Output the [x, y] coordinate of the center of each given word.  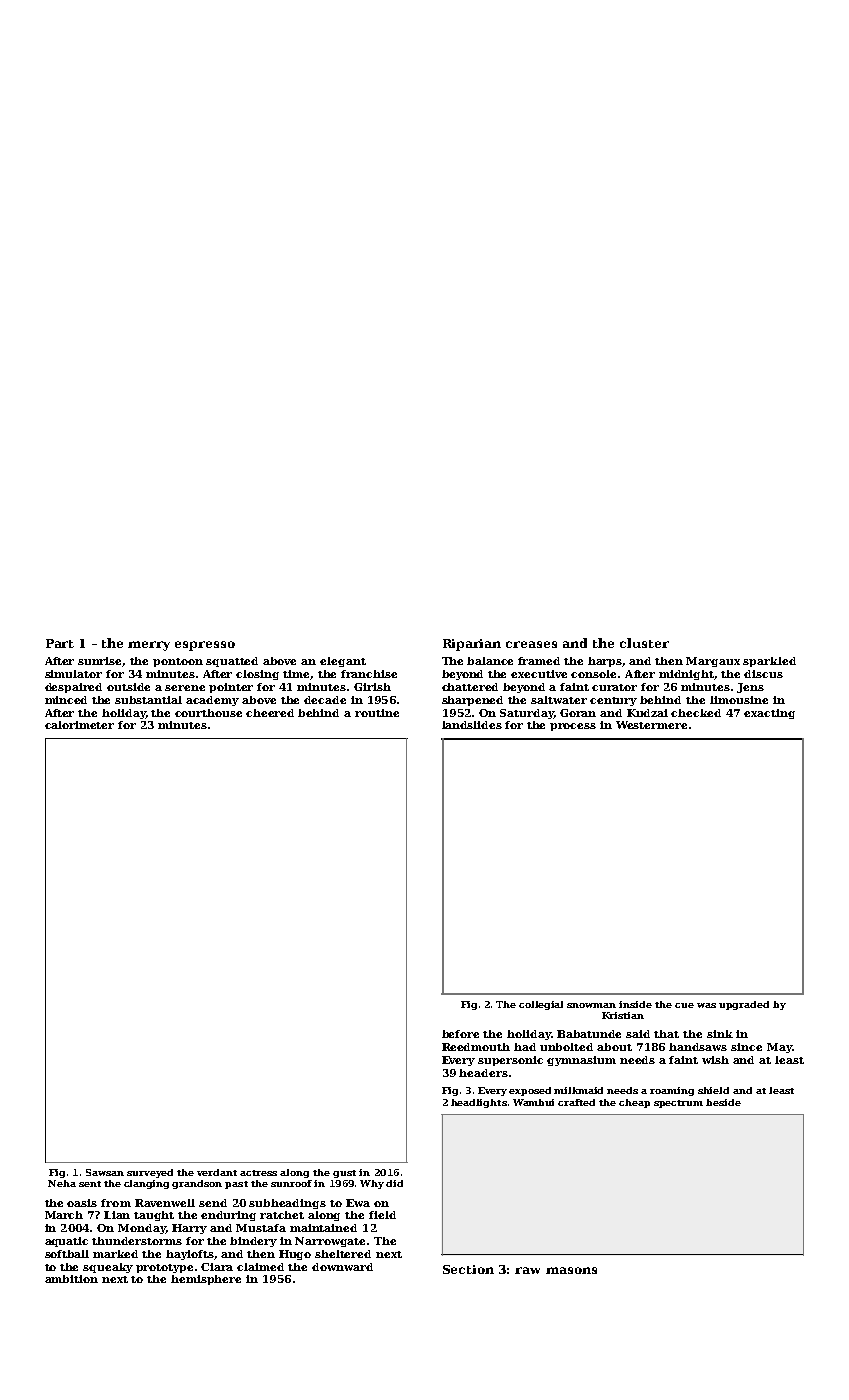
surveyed [150, 1173]
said [638, 1034]
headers [483, 1073]
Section [468, 1269]
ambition [71, 1279]
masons [571, 1270]
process [573, 727]
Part [60, 643]
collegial [541, 1005]
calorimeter [79, 725]
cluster [644, 643]
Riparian [472, 645]
